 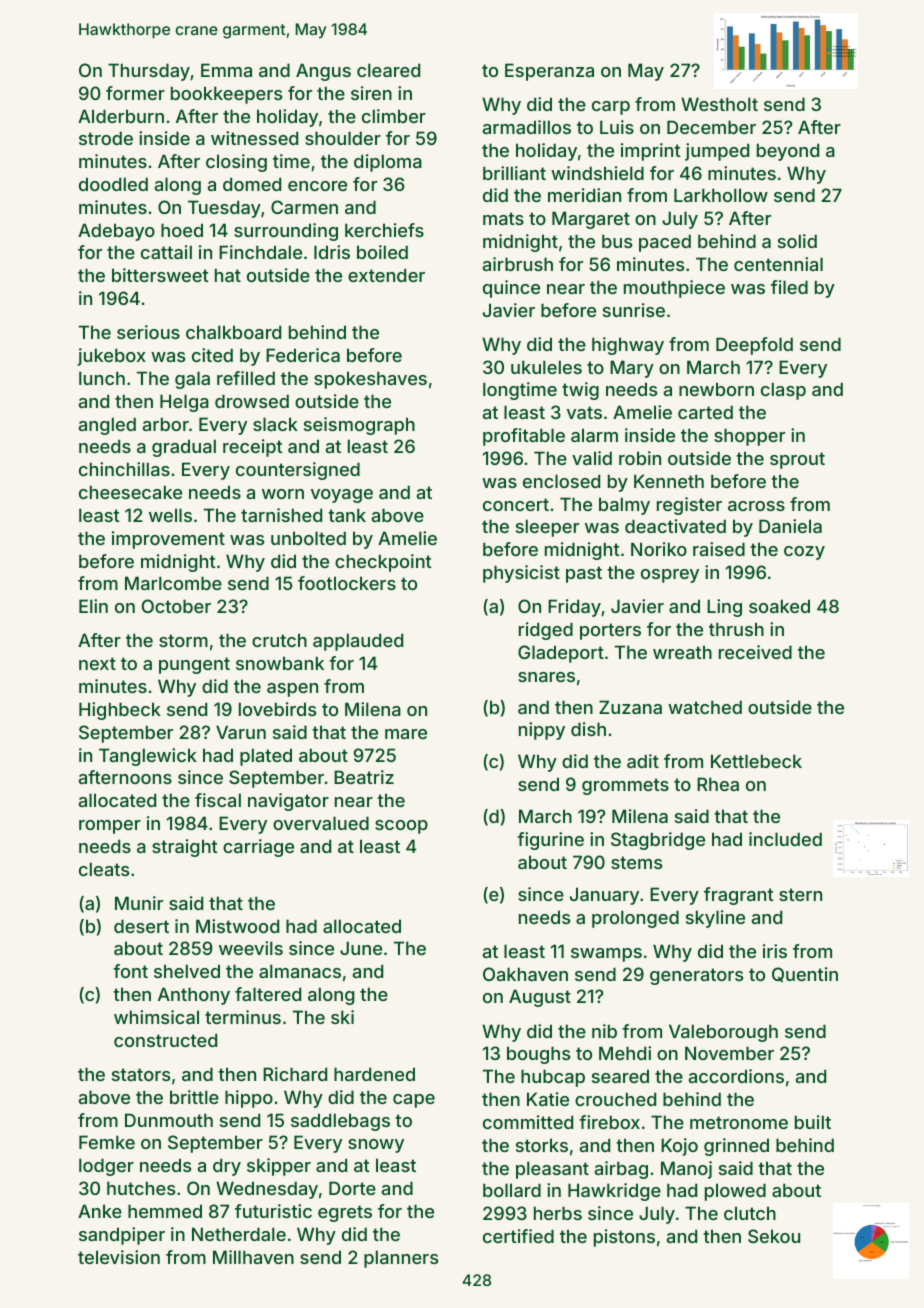 I want to click on Millhaven, so click(x=253, y=1257).
